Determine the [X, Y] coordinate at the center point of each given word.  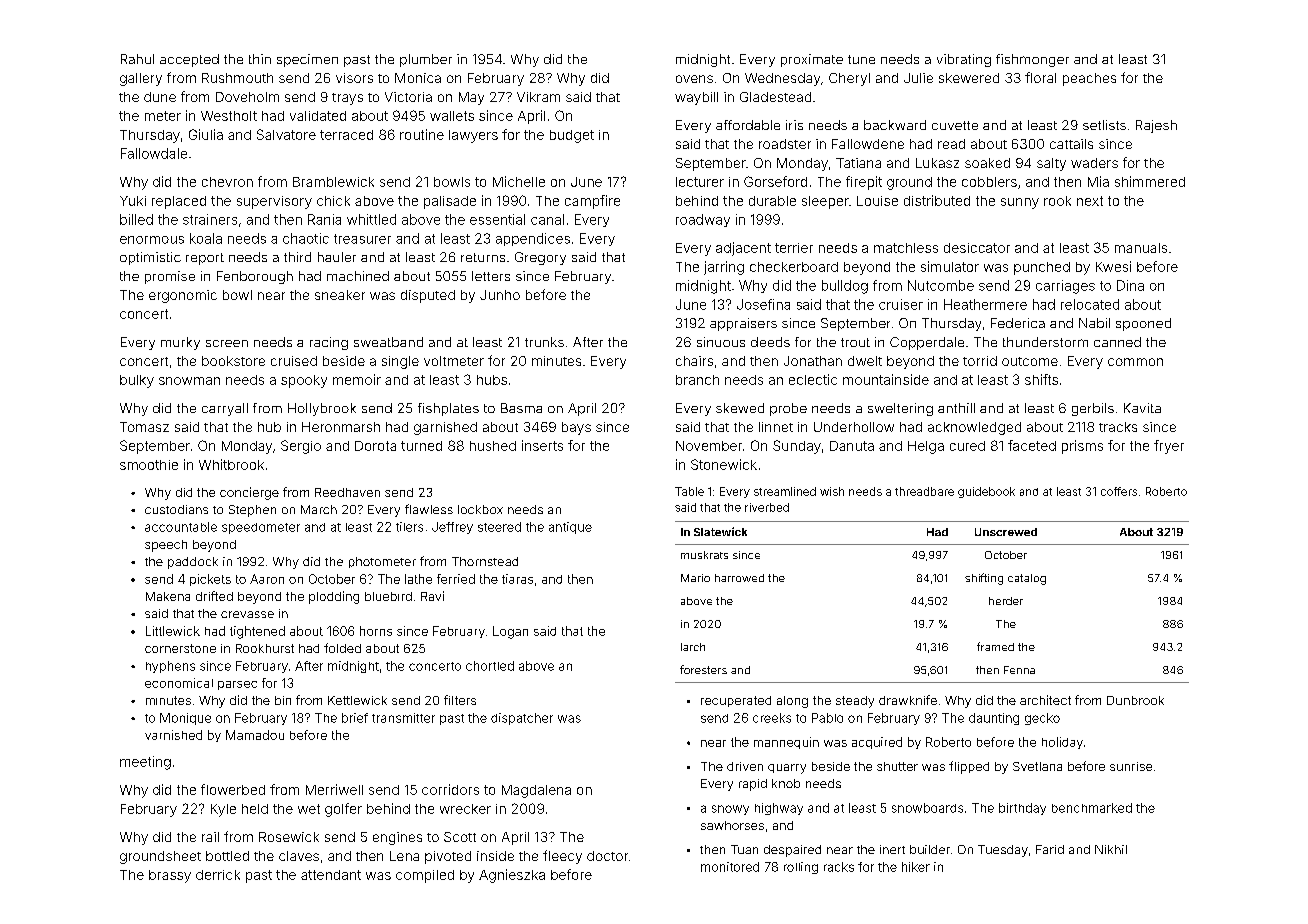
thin [260, 59]
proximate [812, 60]
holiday [1062, 743]
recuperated [736, 701]
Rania [324, 219]
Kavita [1142, 408]
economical [179, 683]
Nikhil [1111, 849]
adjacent [743, 249]
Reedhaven [347, 492]
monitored [730, 867]
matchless [906, 248]
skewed [740, 408]
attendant [331, 875]
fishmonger [1032, 60]
